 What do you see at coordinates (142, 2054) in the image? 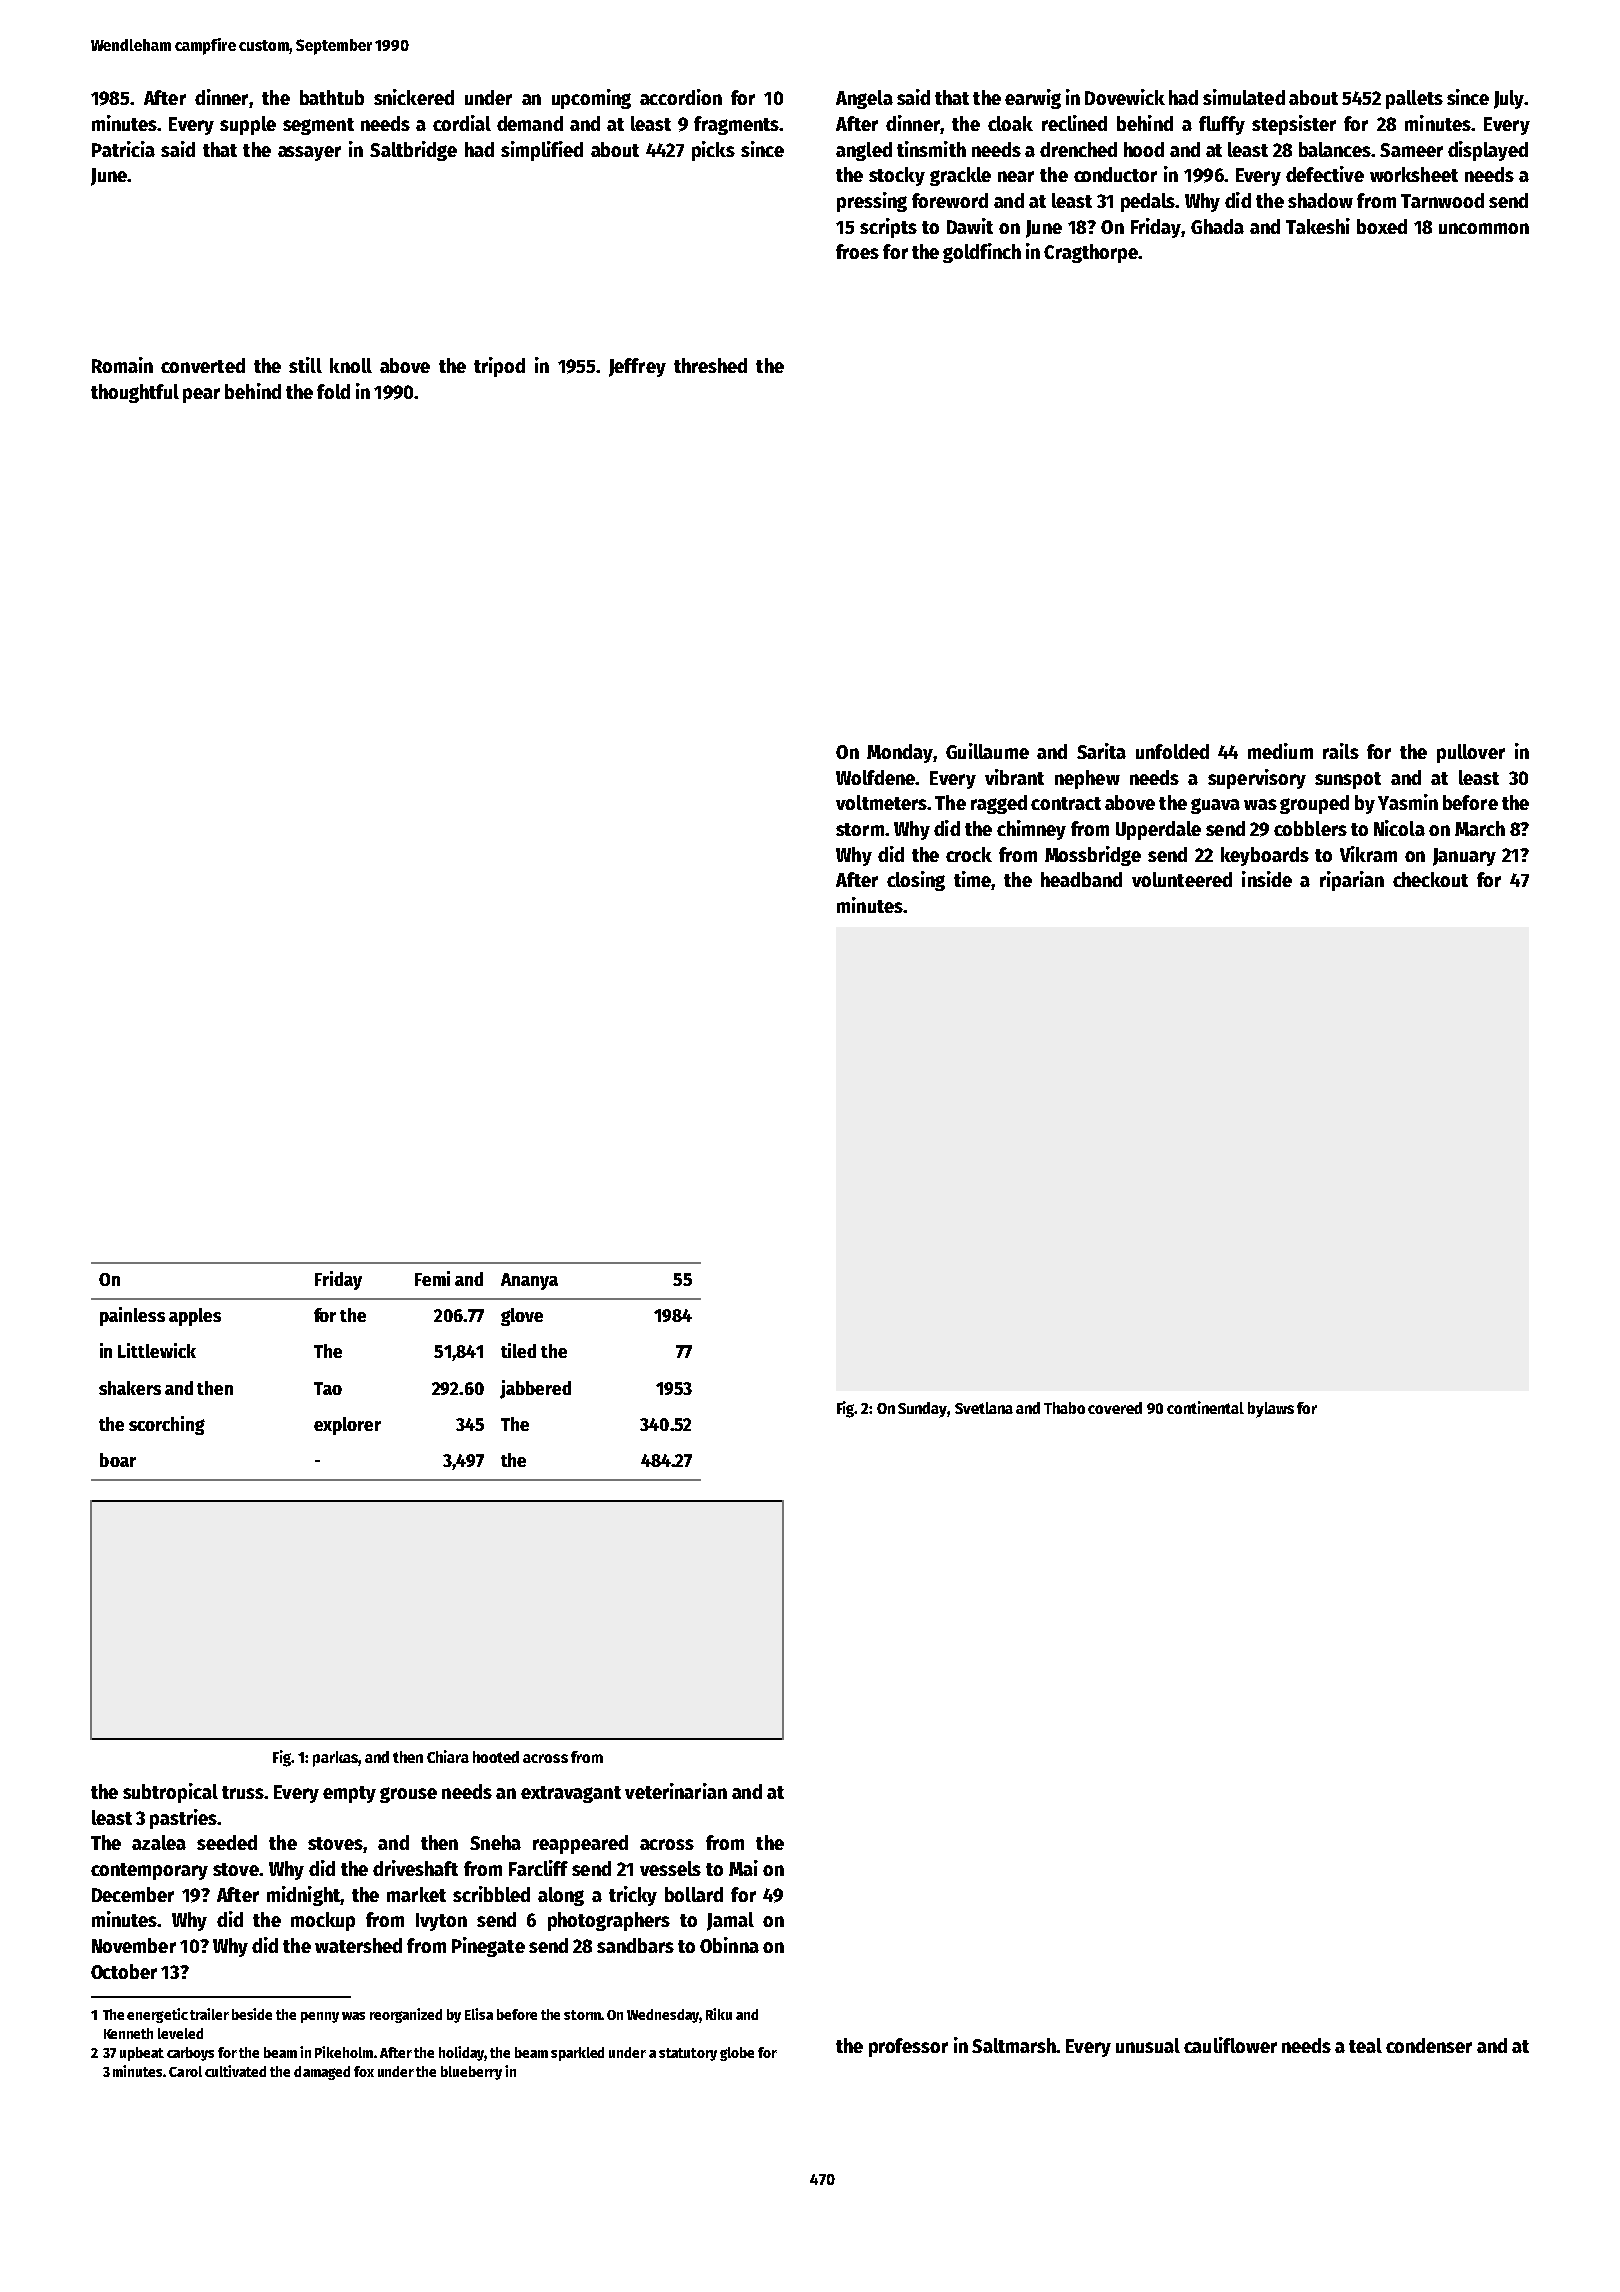
I see `upbeat` at bounding box center [142, 2054].
